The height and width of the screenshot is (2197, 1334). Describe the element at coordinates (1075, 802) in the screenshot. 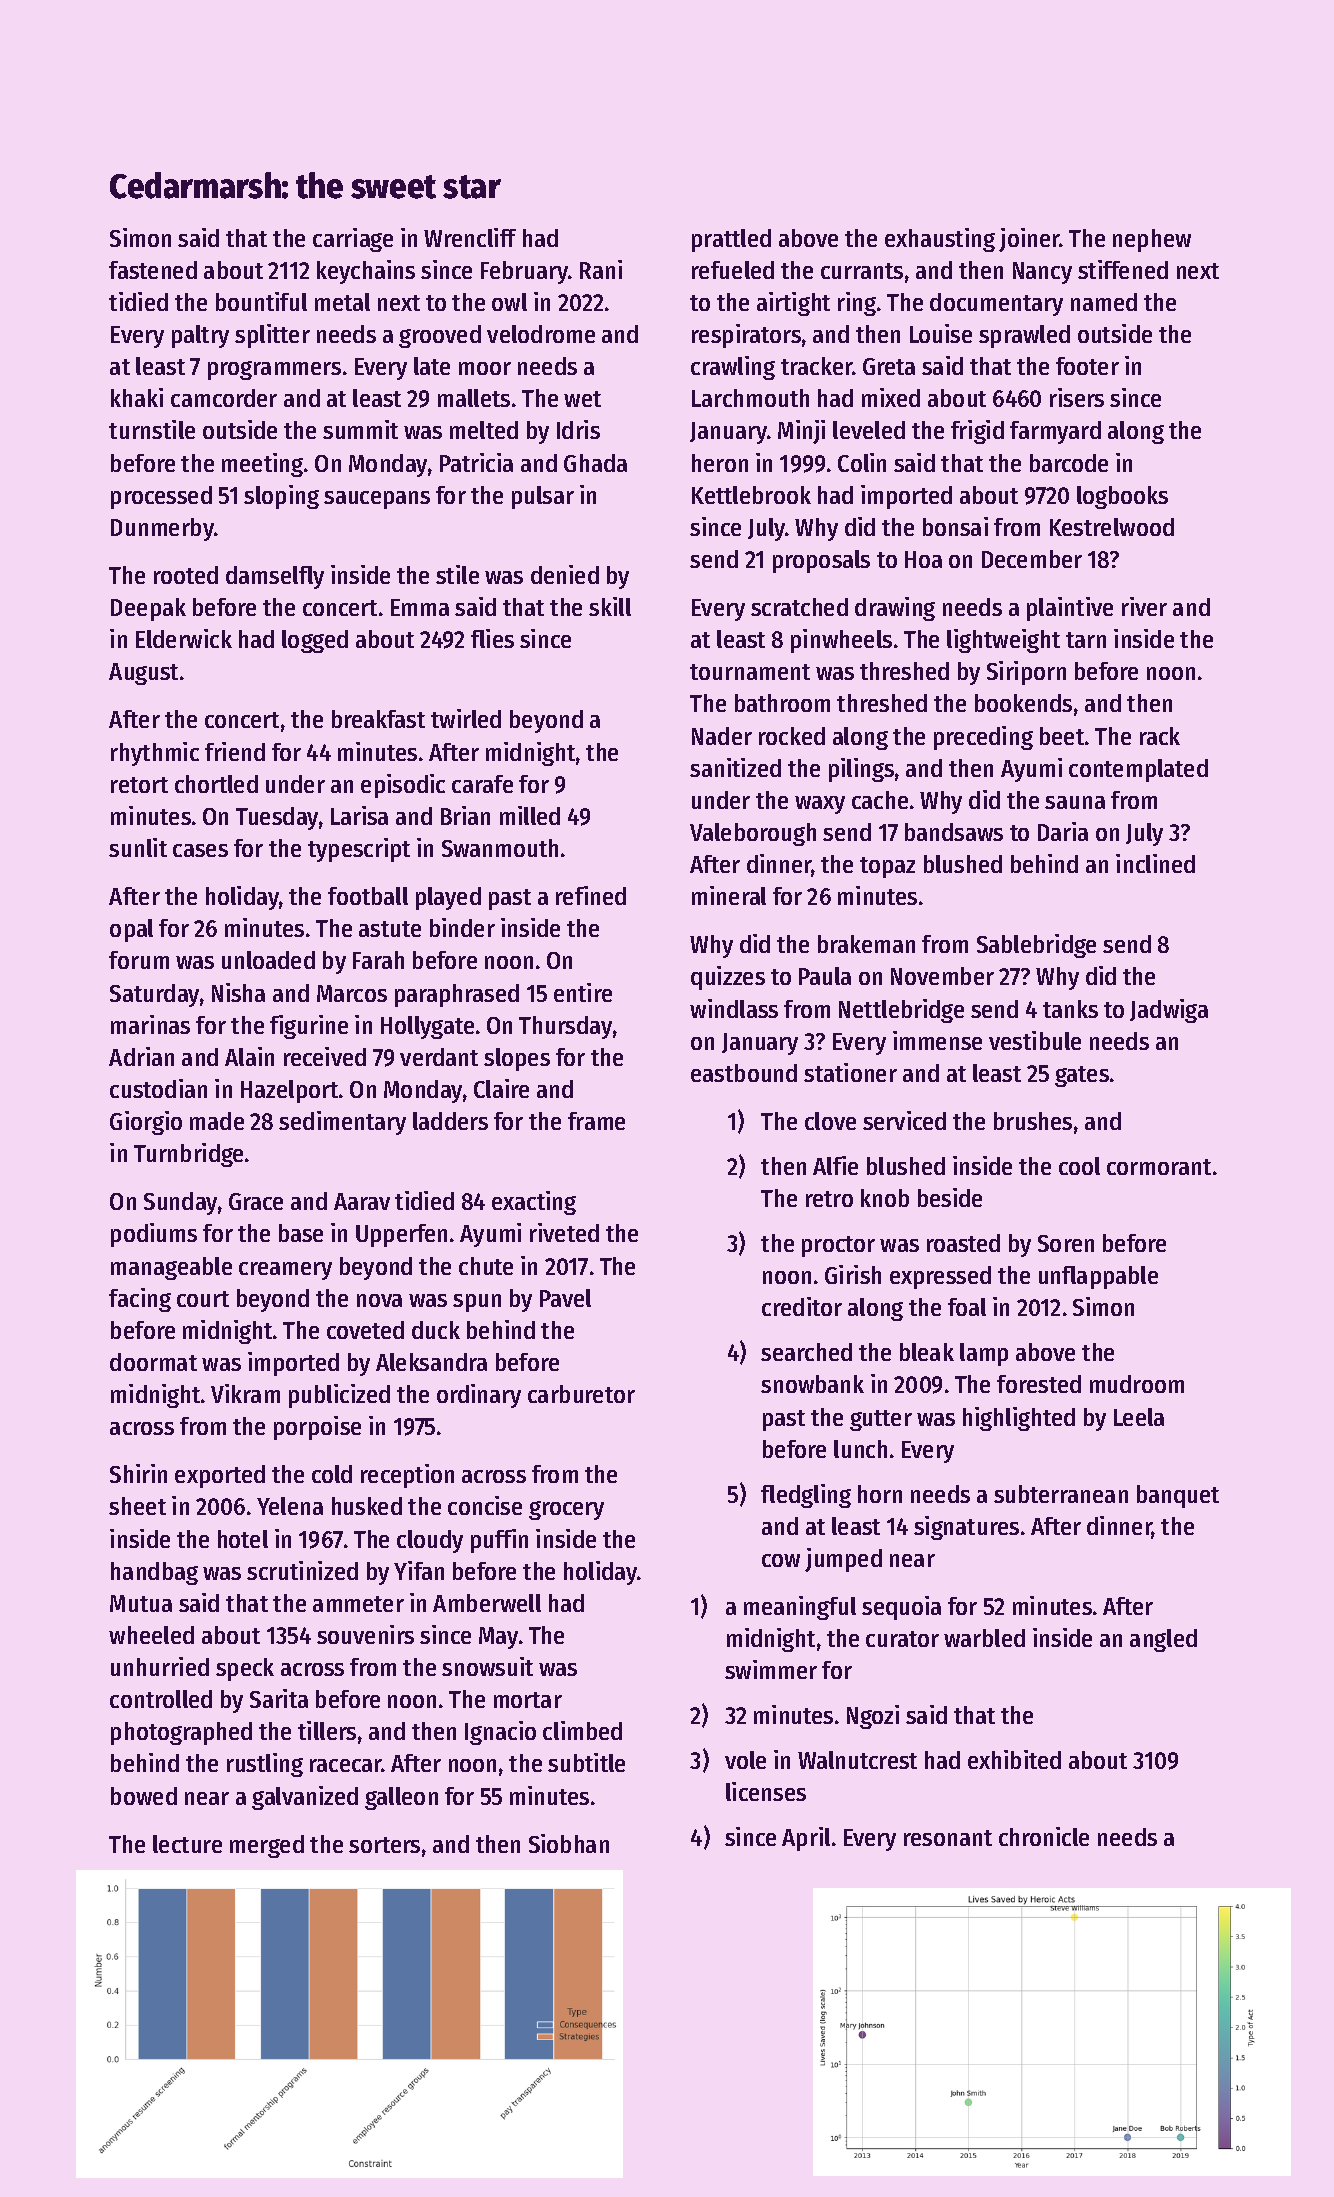

I see `sauna` at that location.
